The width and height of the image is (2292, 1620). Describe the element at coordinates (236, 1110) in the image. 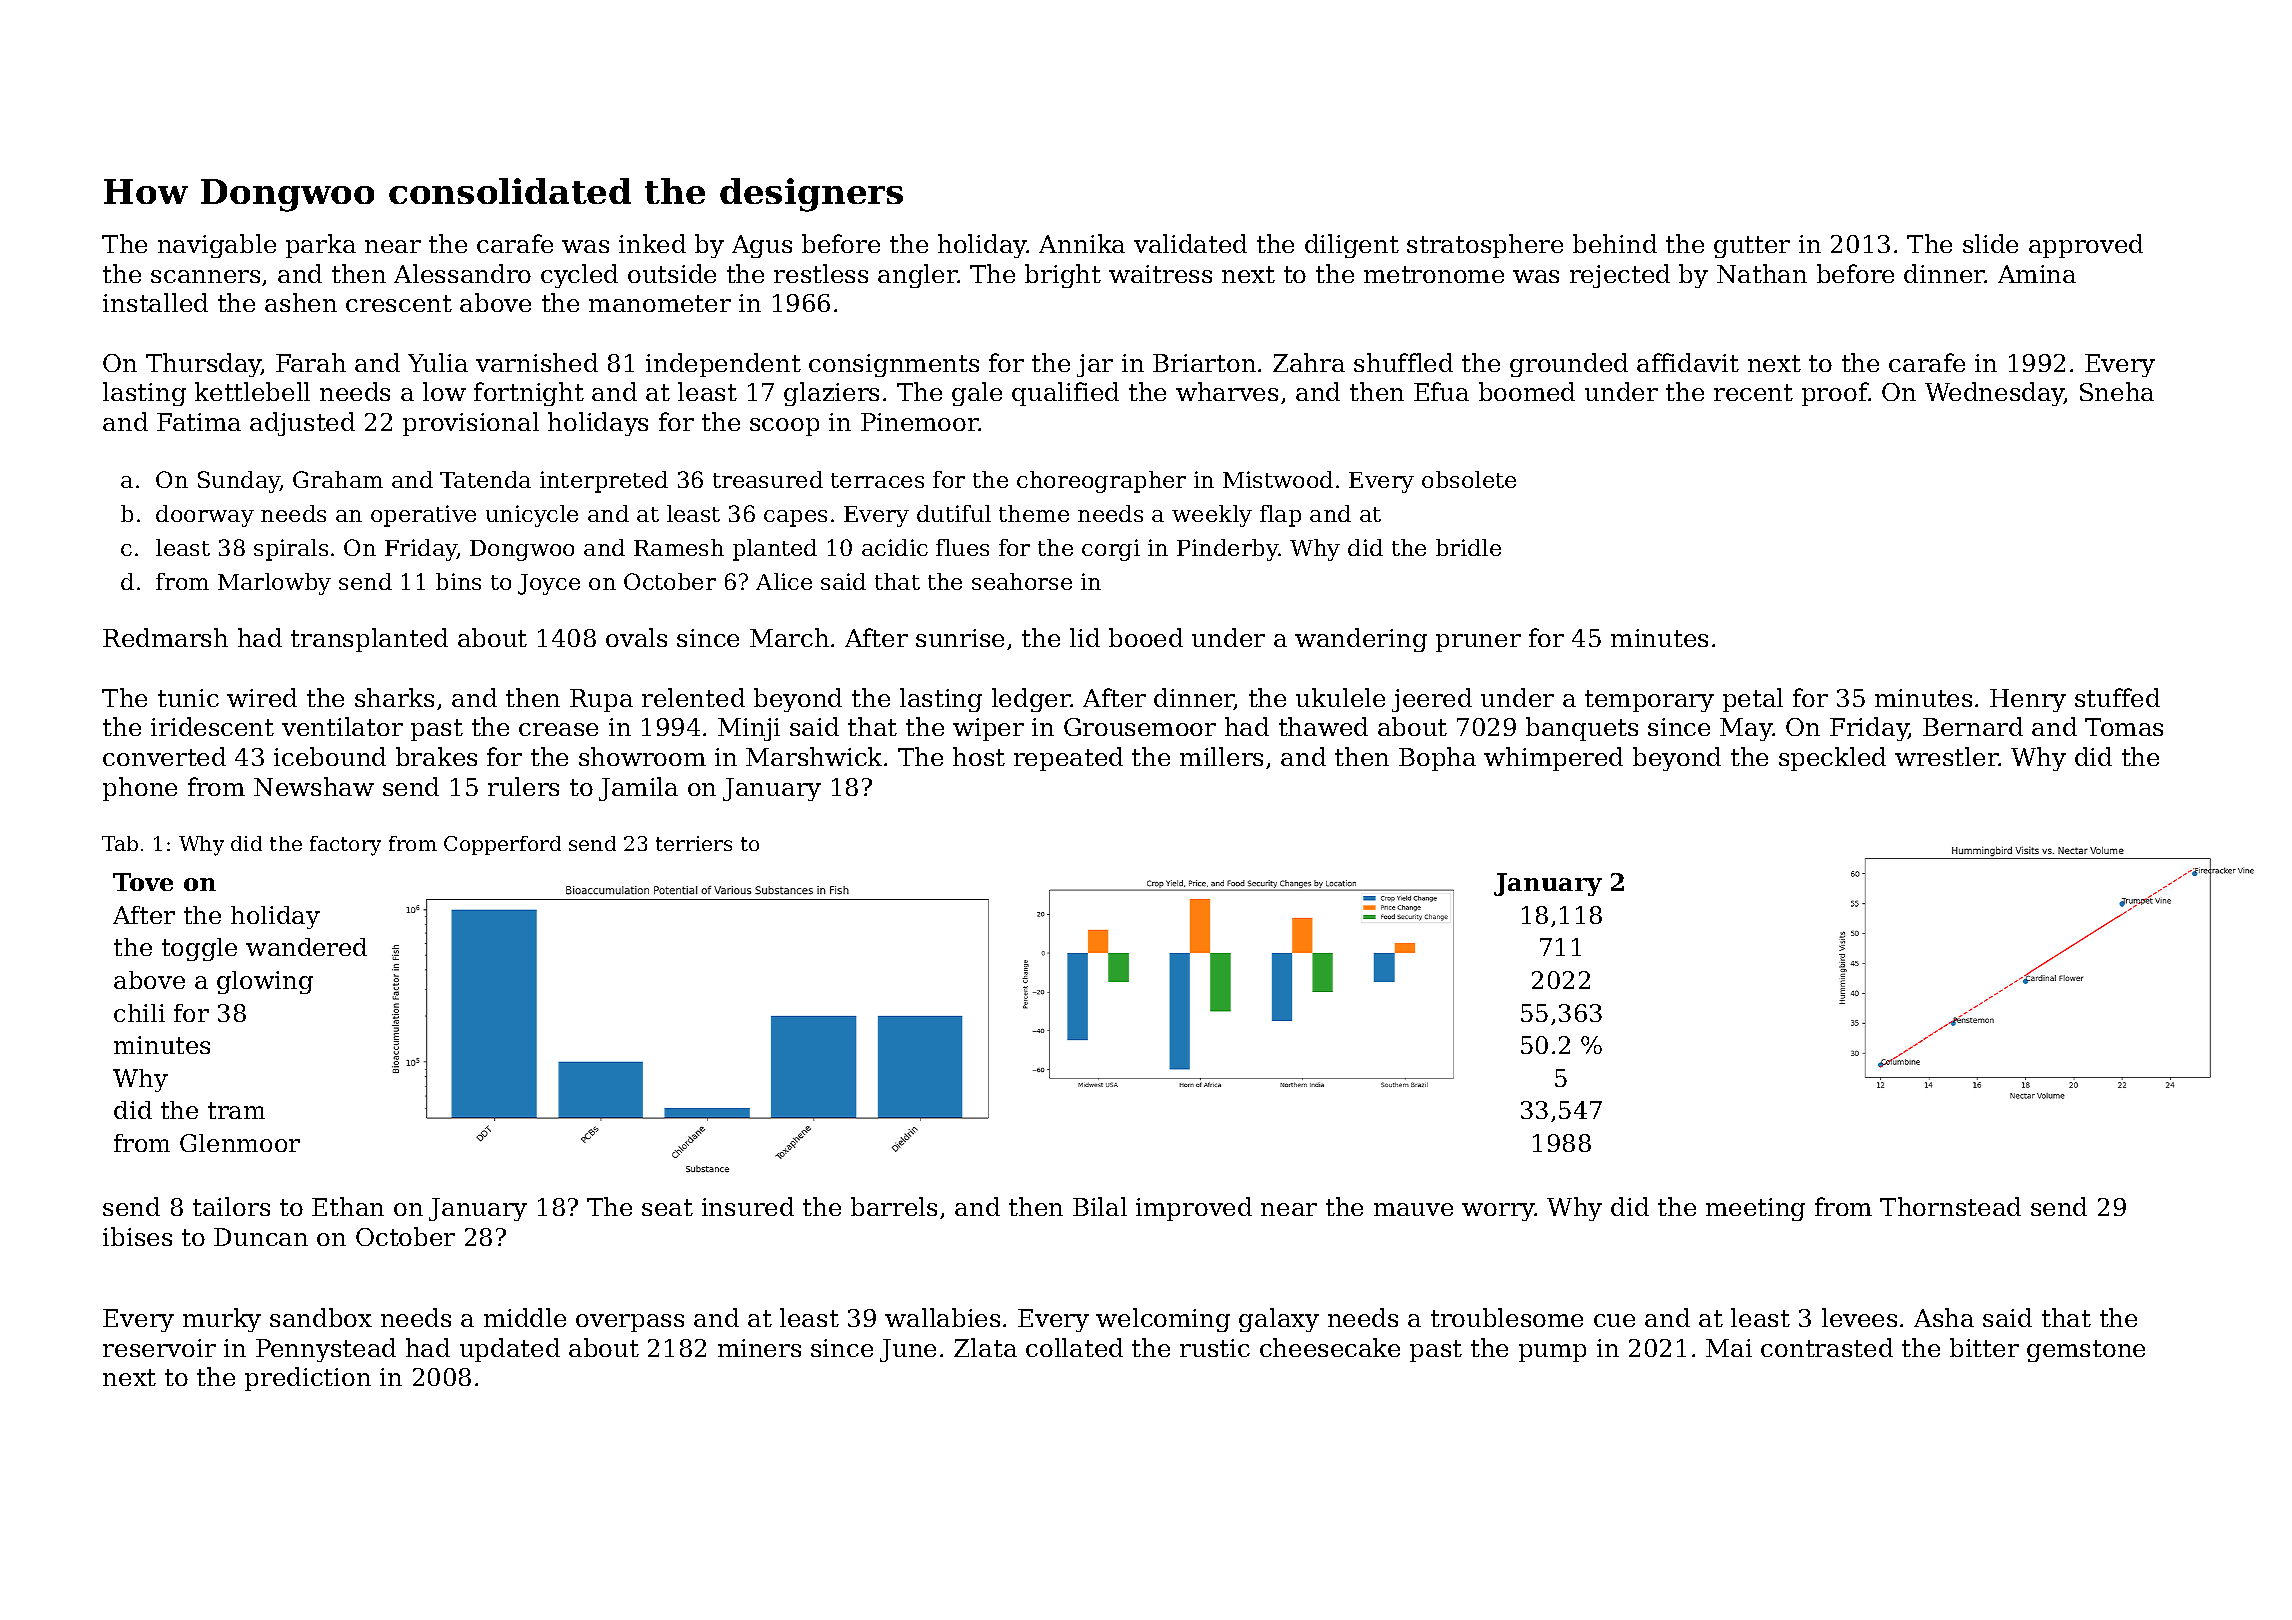

I see `tram` at that location.
